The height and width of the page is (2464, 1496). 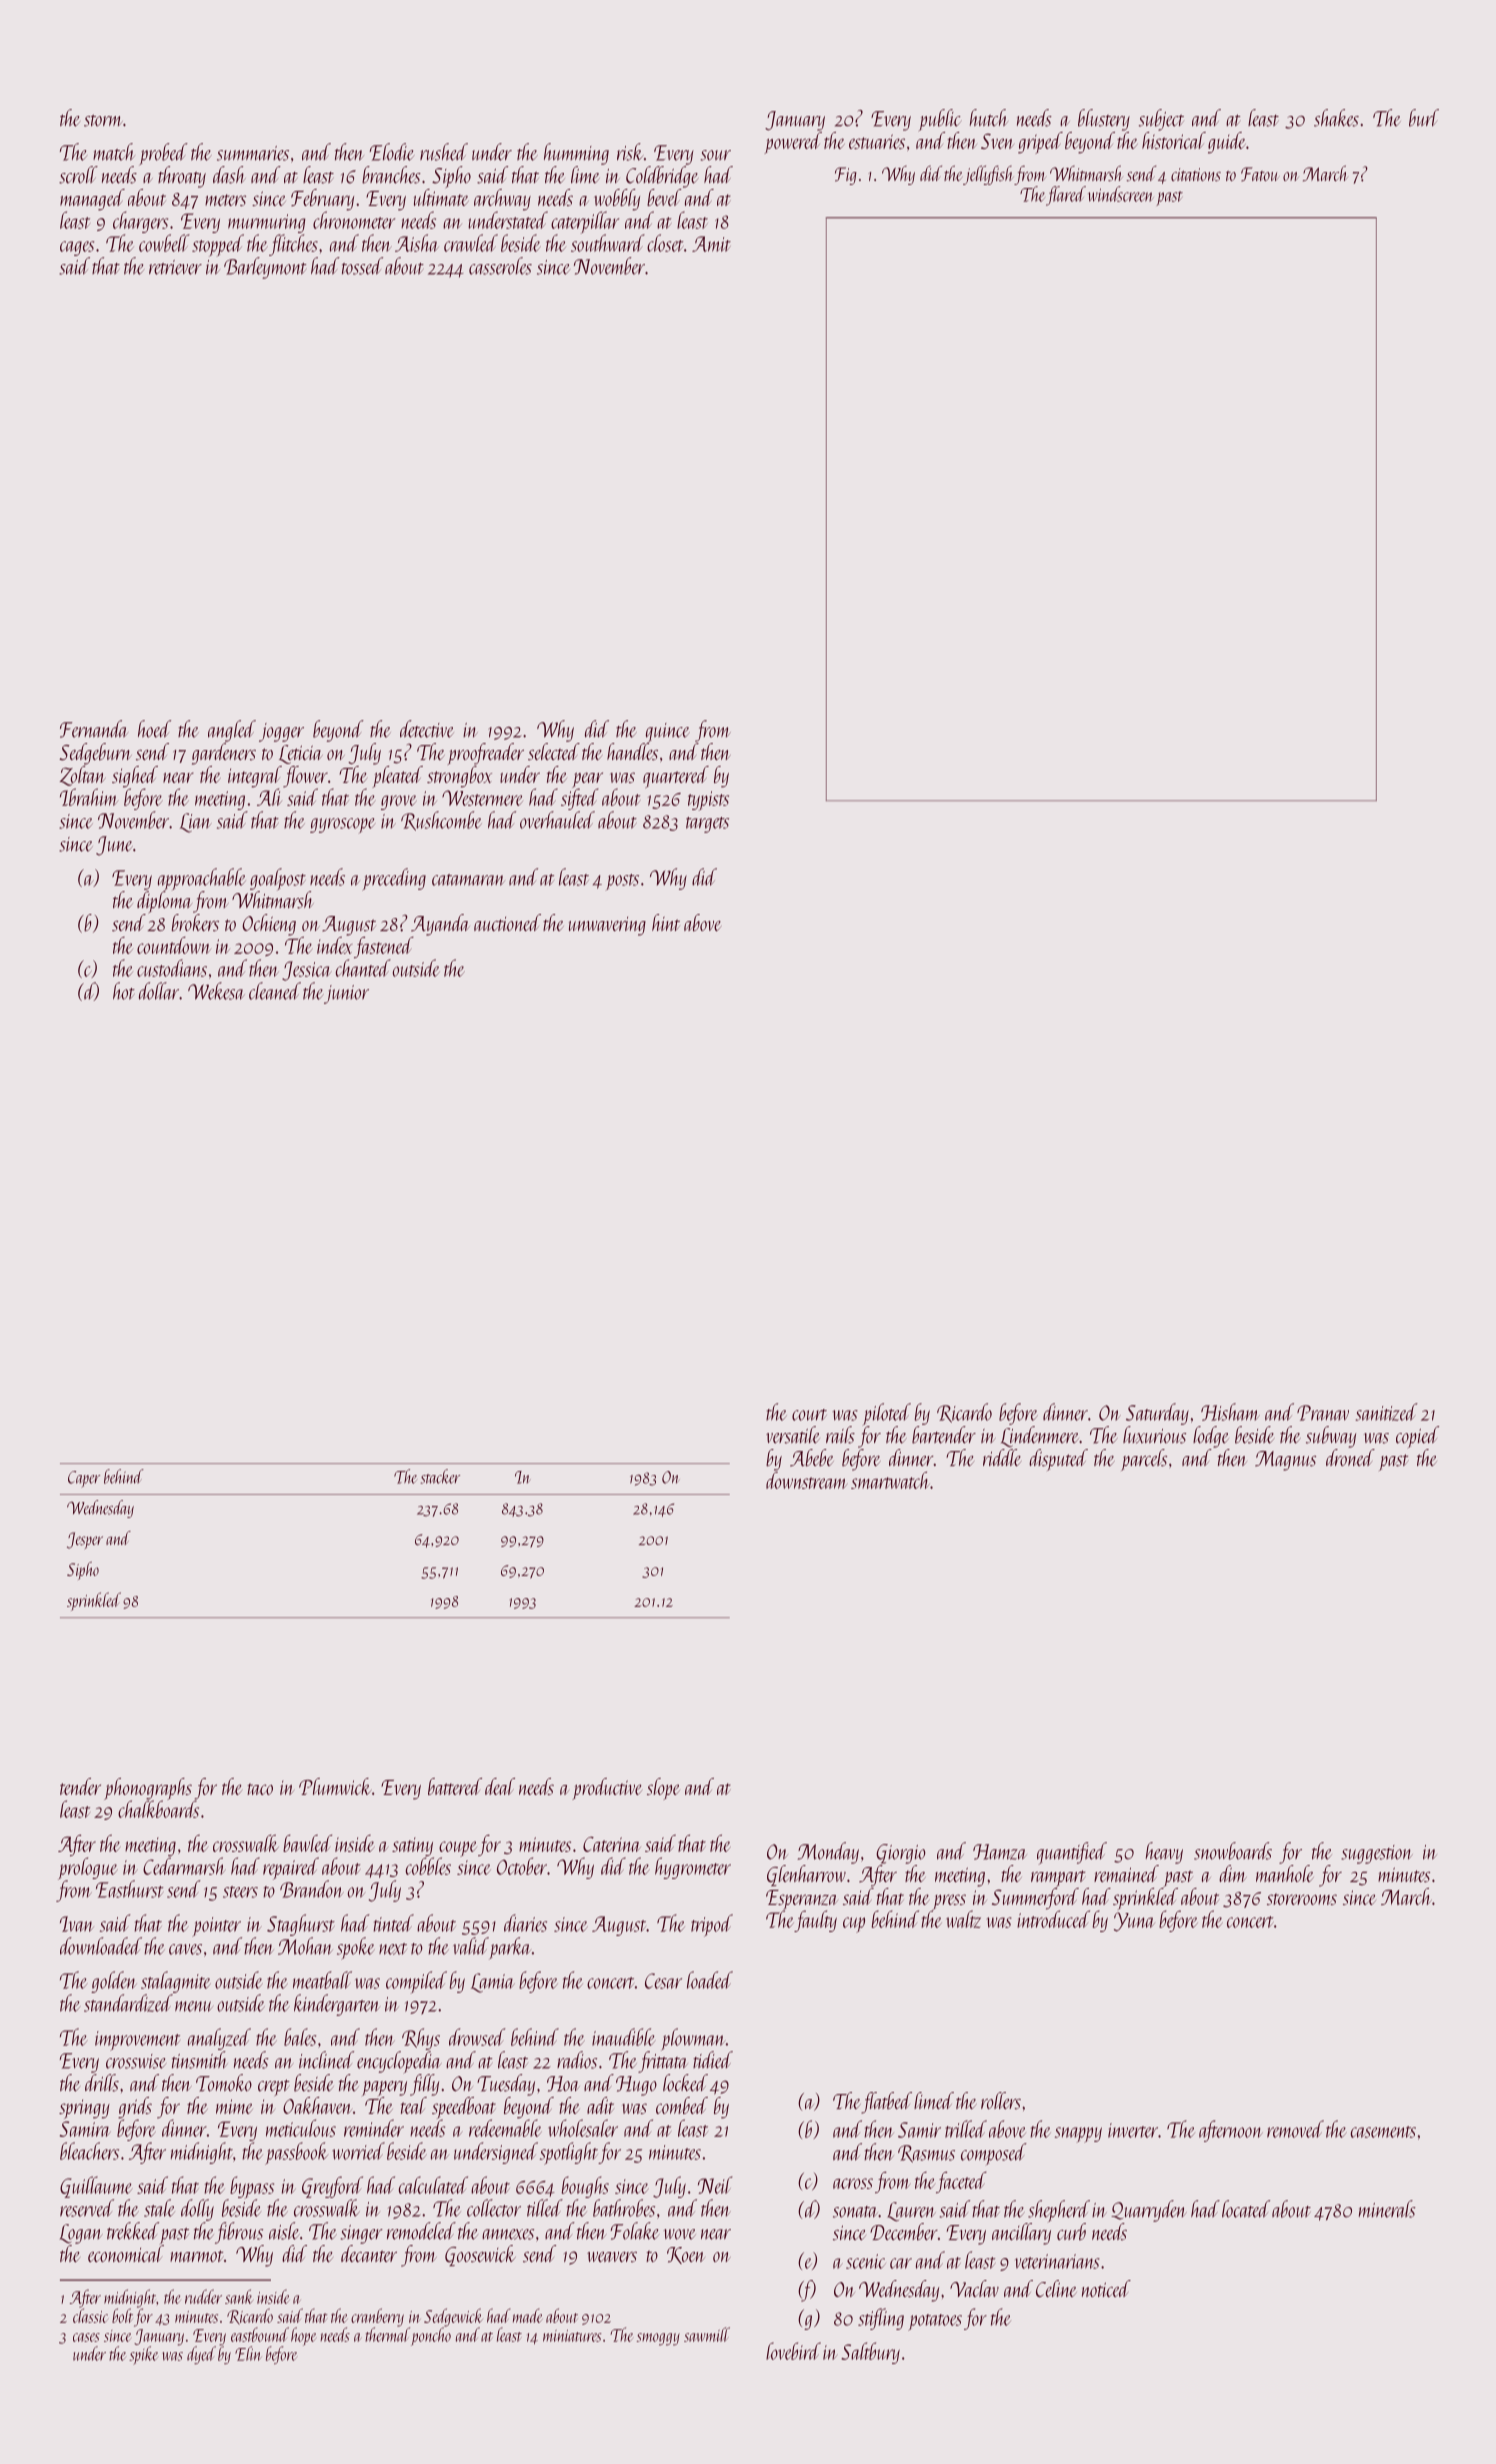 I want to click on Caper, so click(x=84, y=1479).
